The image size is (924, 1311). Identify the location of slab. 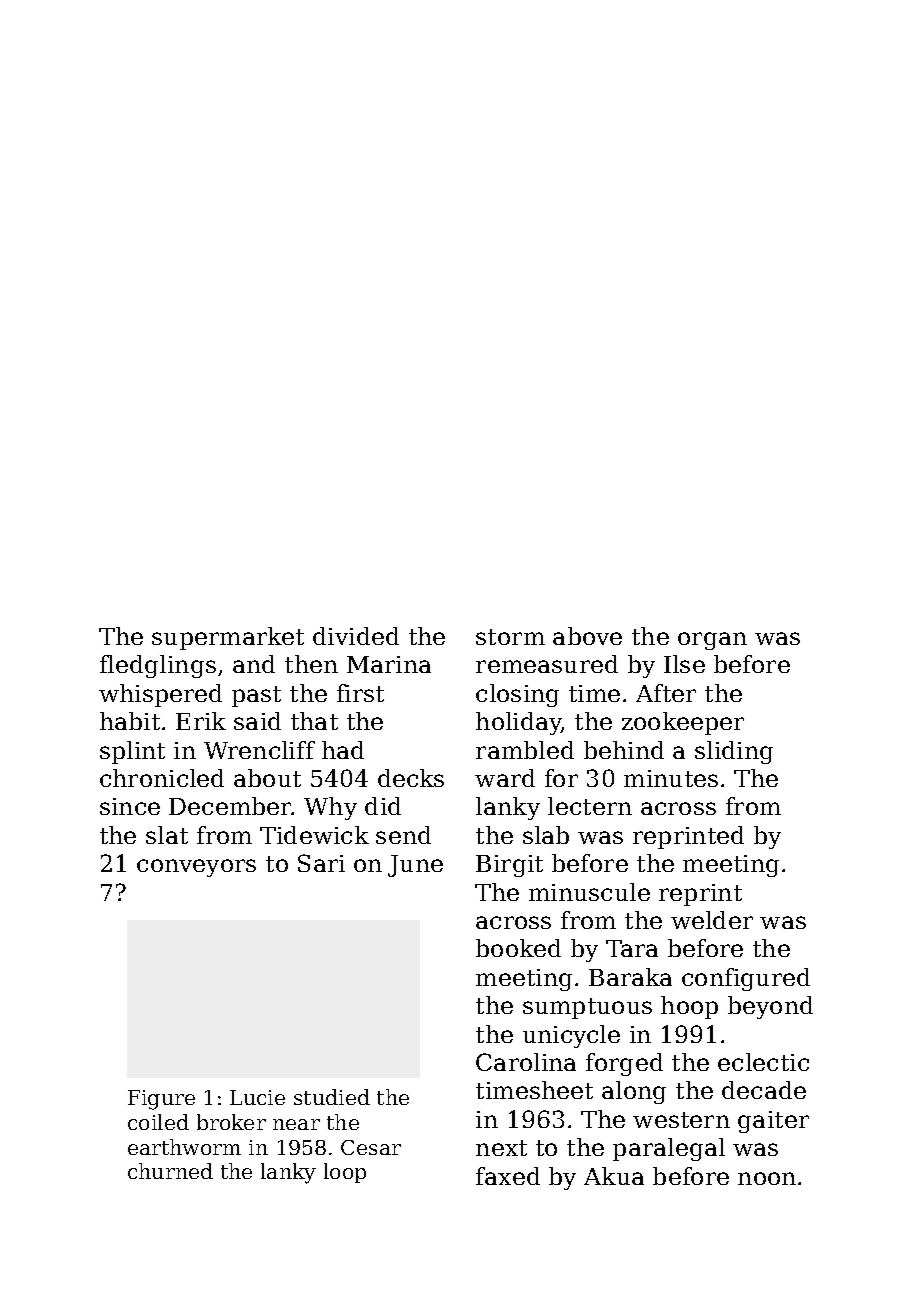
(546, 835).
